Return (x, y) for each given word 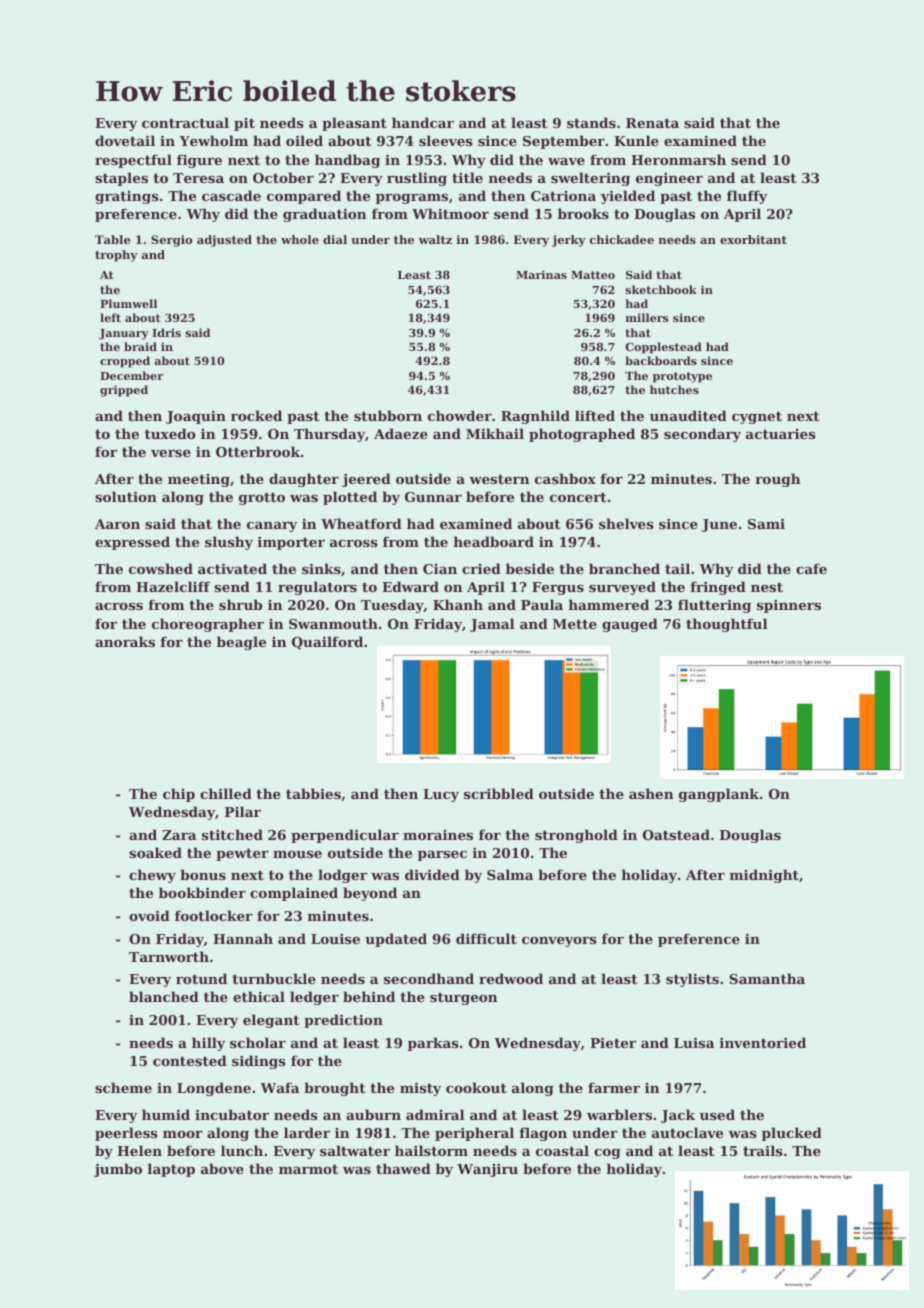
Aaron (117, 524)
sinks (321, 568)
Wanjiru (487, 1170)
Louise (335, 939)
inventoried (763, 1042)
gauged (630, 625)
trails (763, 1150)
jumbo (118, 1170)
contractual (185, 122)
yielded (628, 197)
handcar (423, 122)
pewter (242, 855)
